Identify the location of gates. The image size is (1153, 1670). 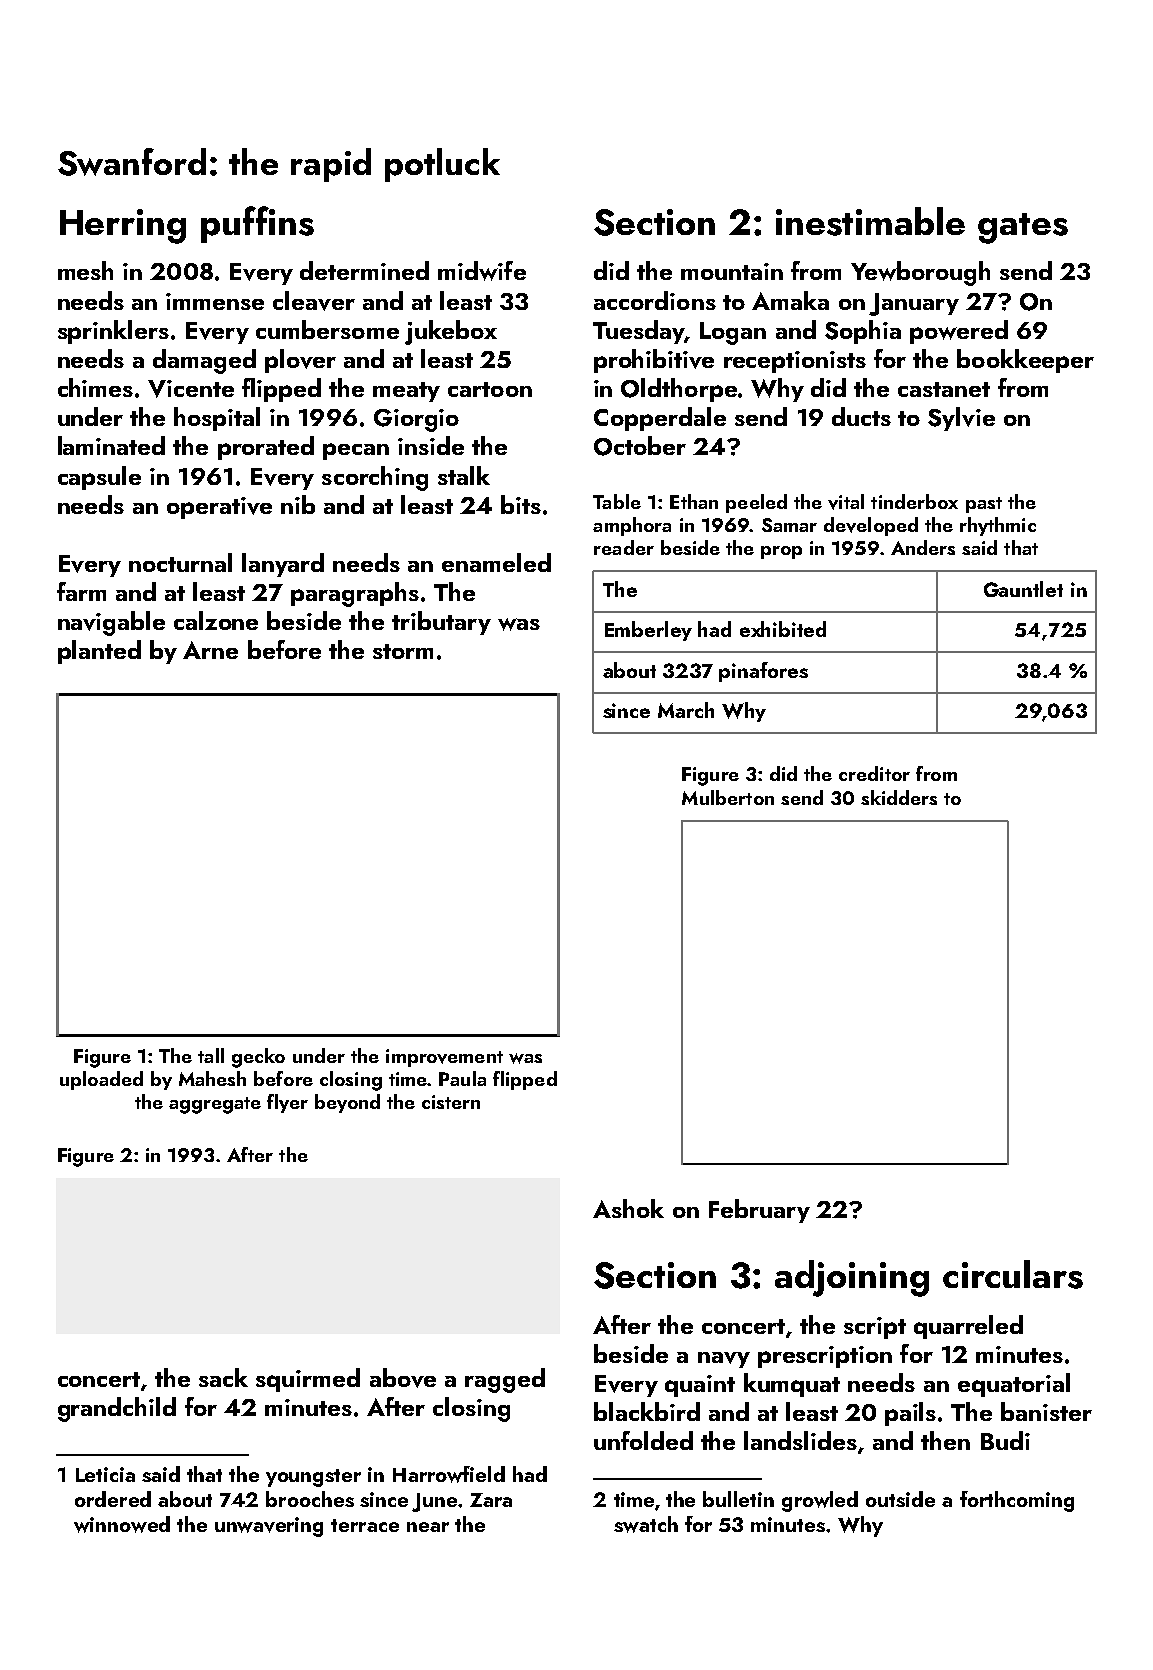
(1023, 228).
